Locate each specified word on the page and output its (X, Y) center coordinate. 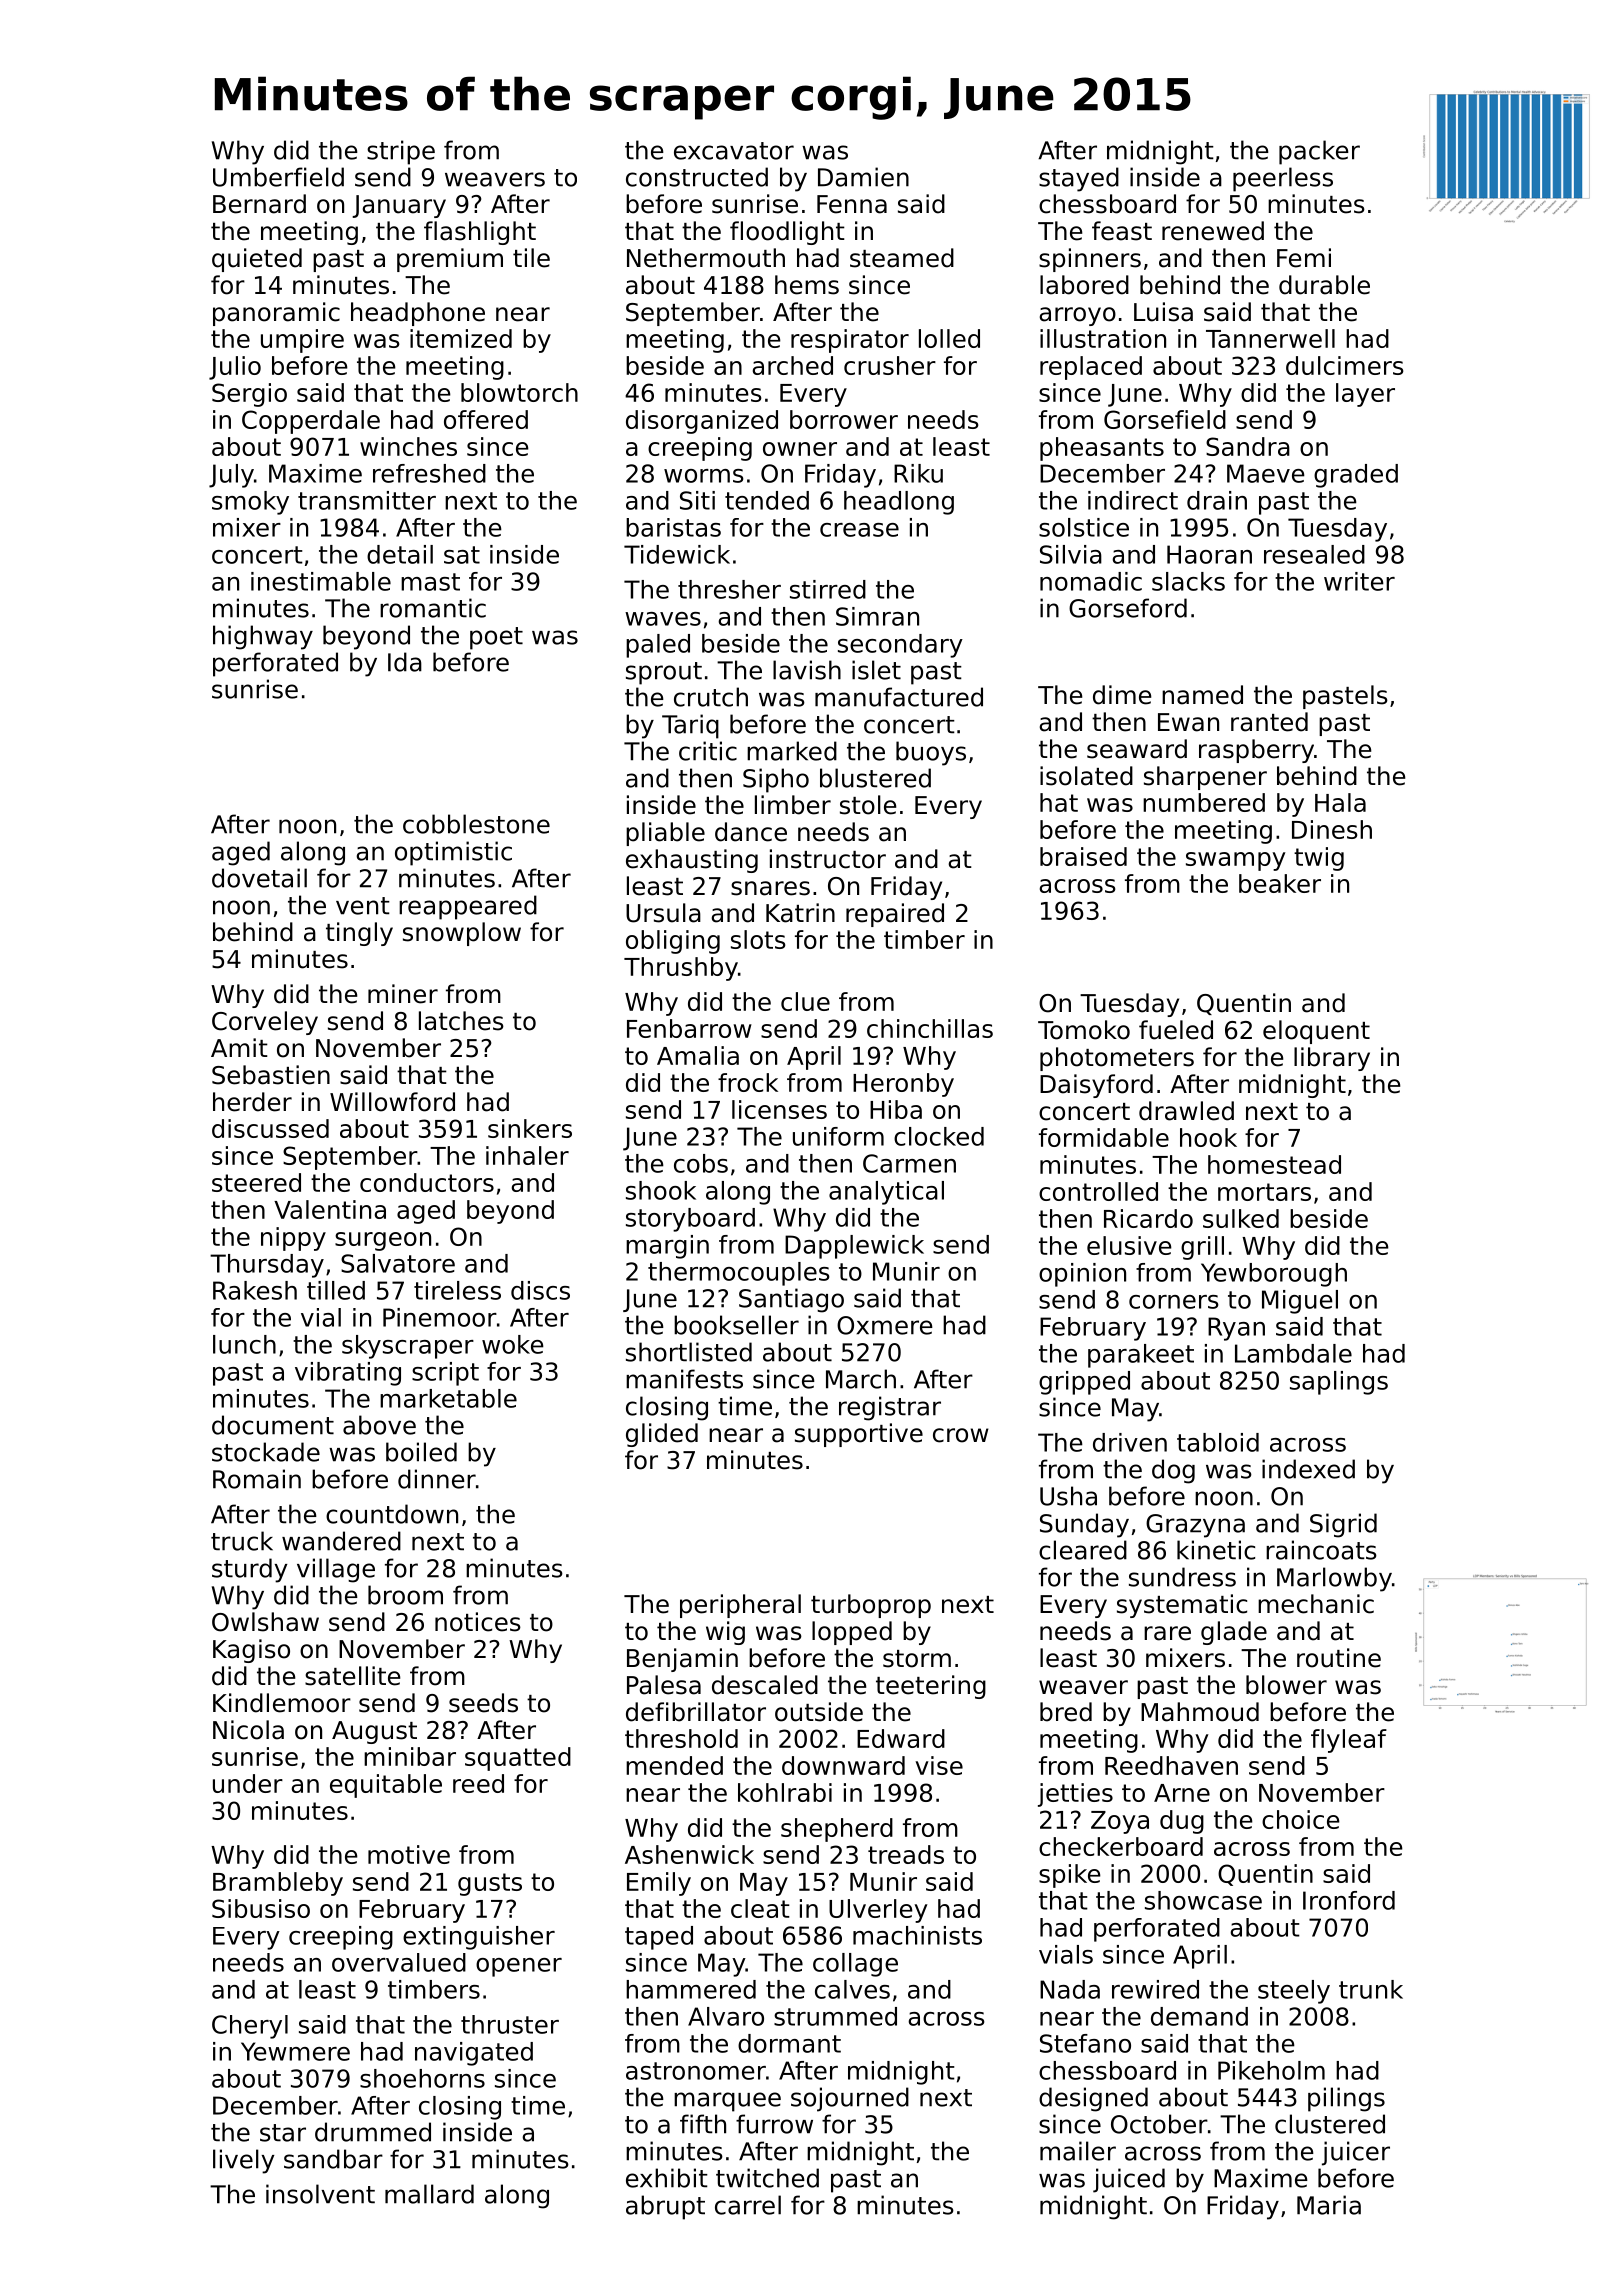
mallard (429, 2194)
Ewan (1188, 722)
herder (252, 1102)
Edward (901, 1738)
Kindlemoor (282, 1703)
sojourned (850, 2099)
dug (1182, 1822)
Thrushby (681, 969)
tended (767, 500)
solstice (1084, 527)
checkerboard (1121, 1846)
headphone (418, 314)
